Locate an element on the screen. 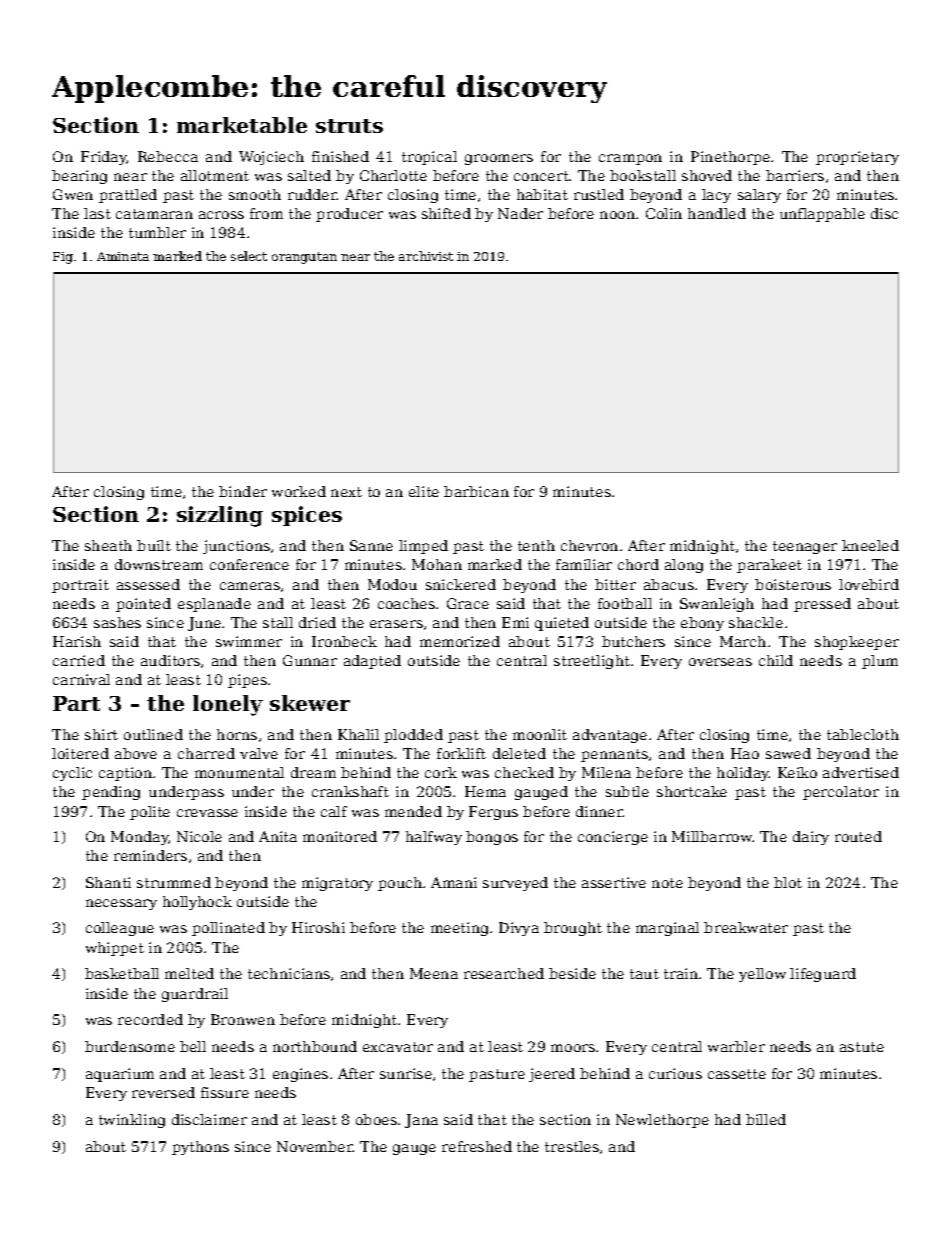 The width and height of the screenshot is (952, 1233). twinkling is located at coordinates (132, 1121).
